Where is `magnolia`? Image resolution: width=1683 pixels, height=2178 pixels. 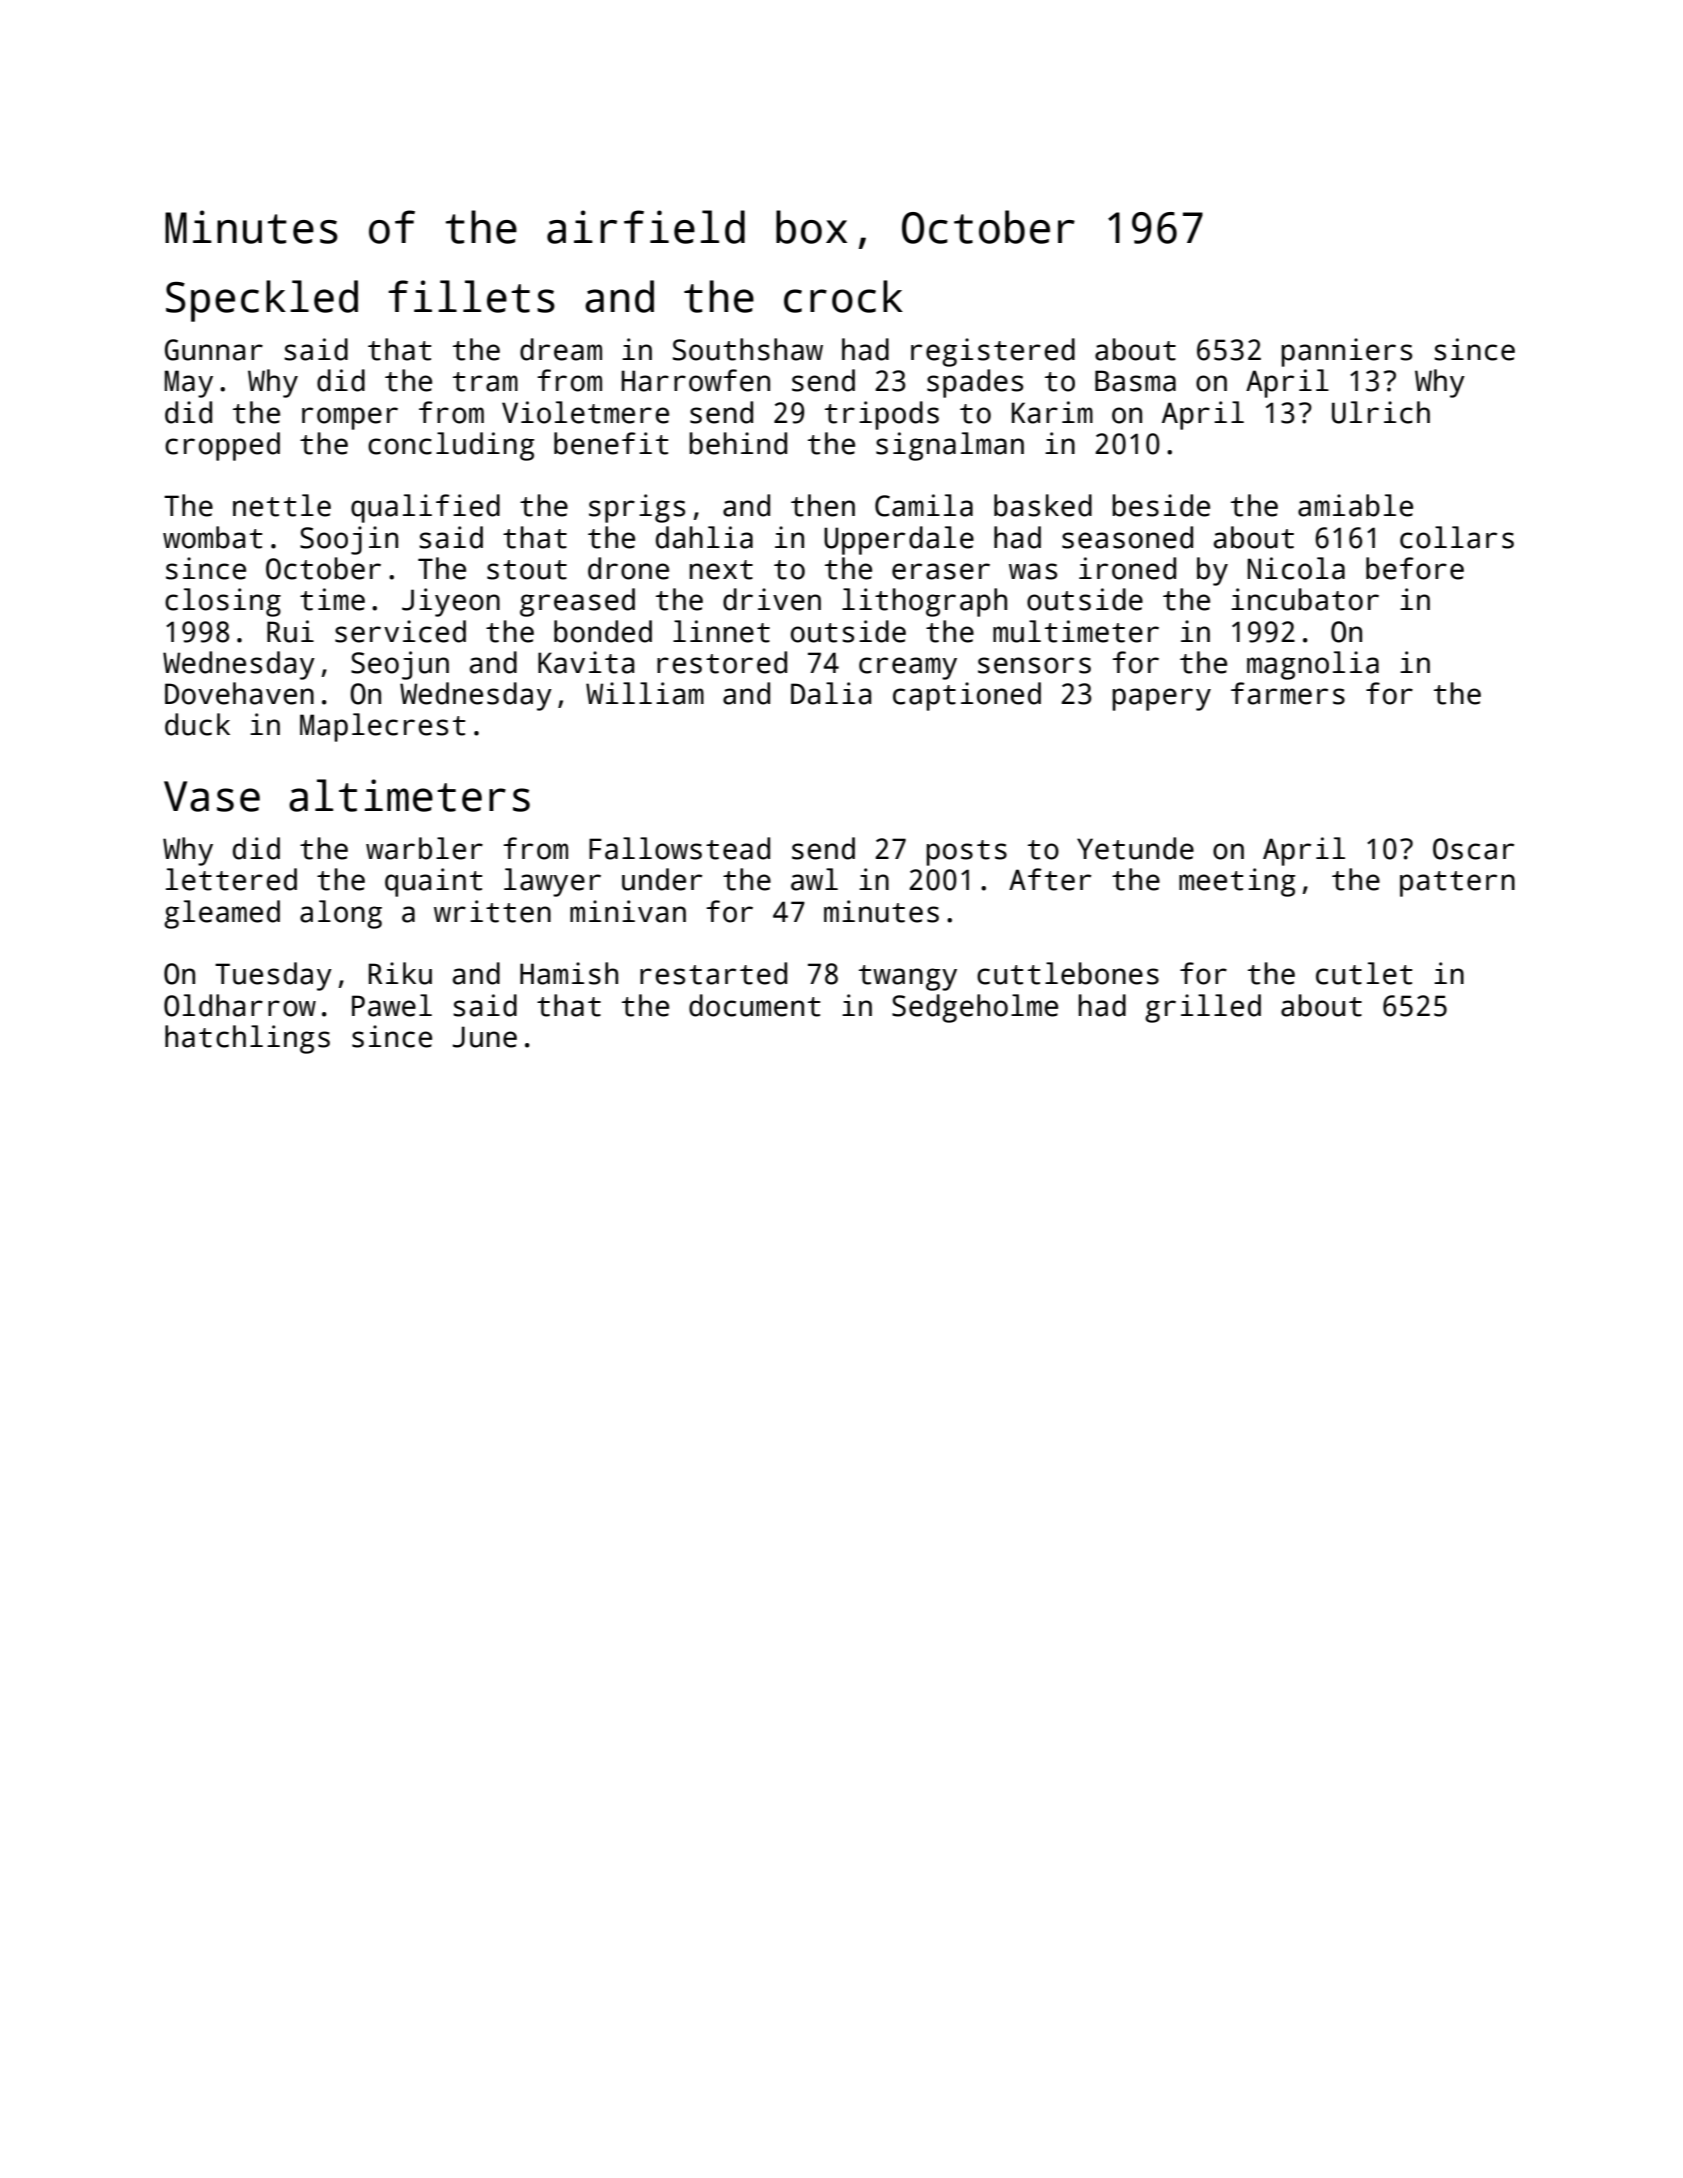
magnolia is located at coordinates (1313, 665).
